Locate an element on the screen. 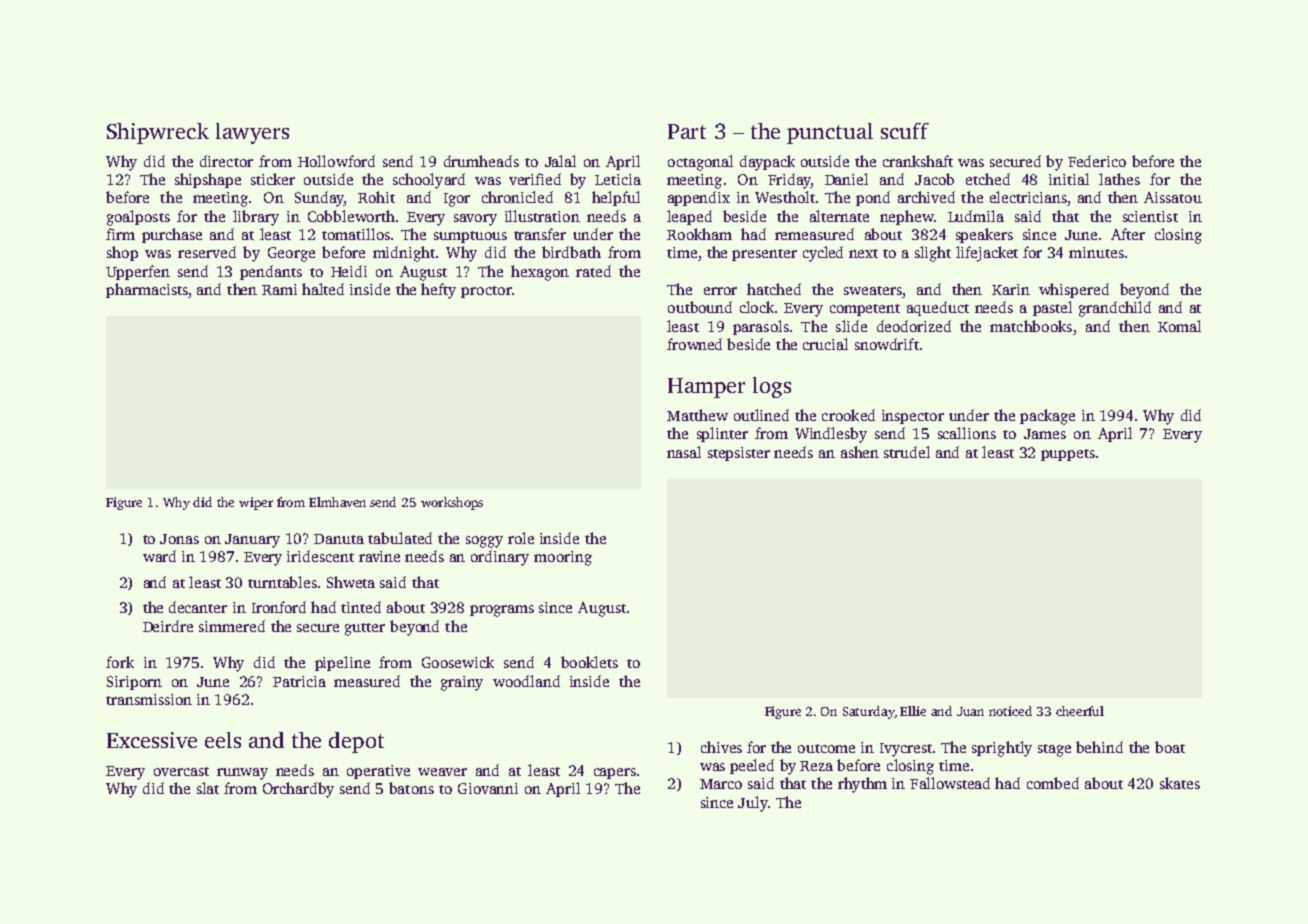 The height and width of the screenshot is (924, 1308). Orchardby is located at coordinates (298, 790).
